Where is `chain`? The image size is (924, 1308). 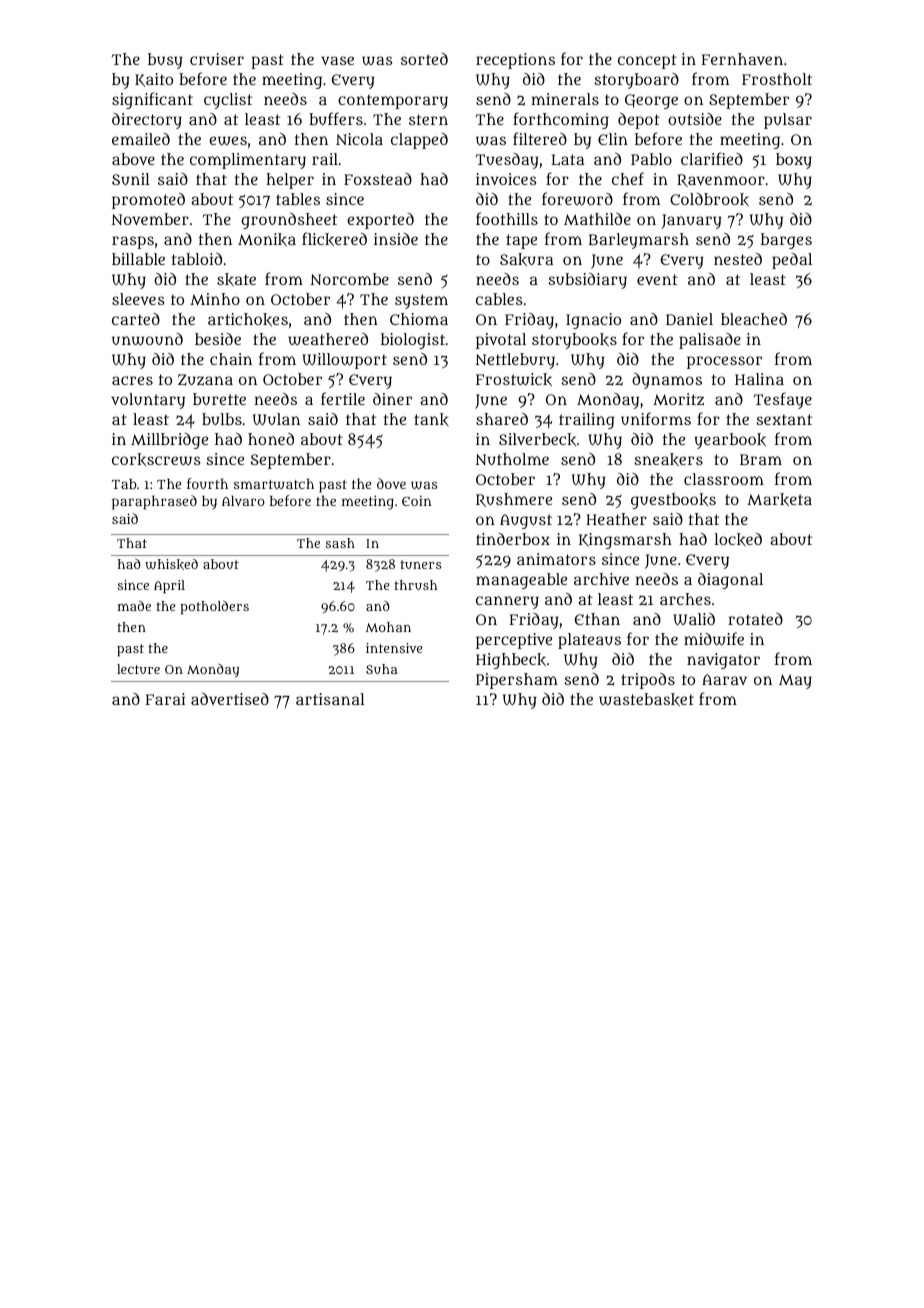 chain is located at coordinates (231, 359).
